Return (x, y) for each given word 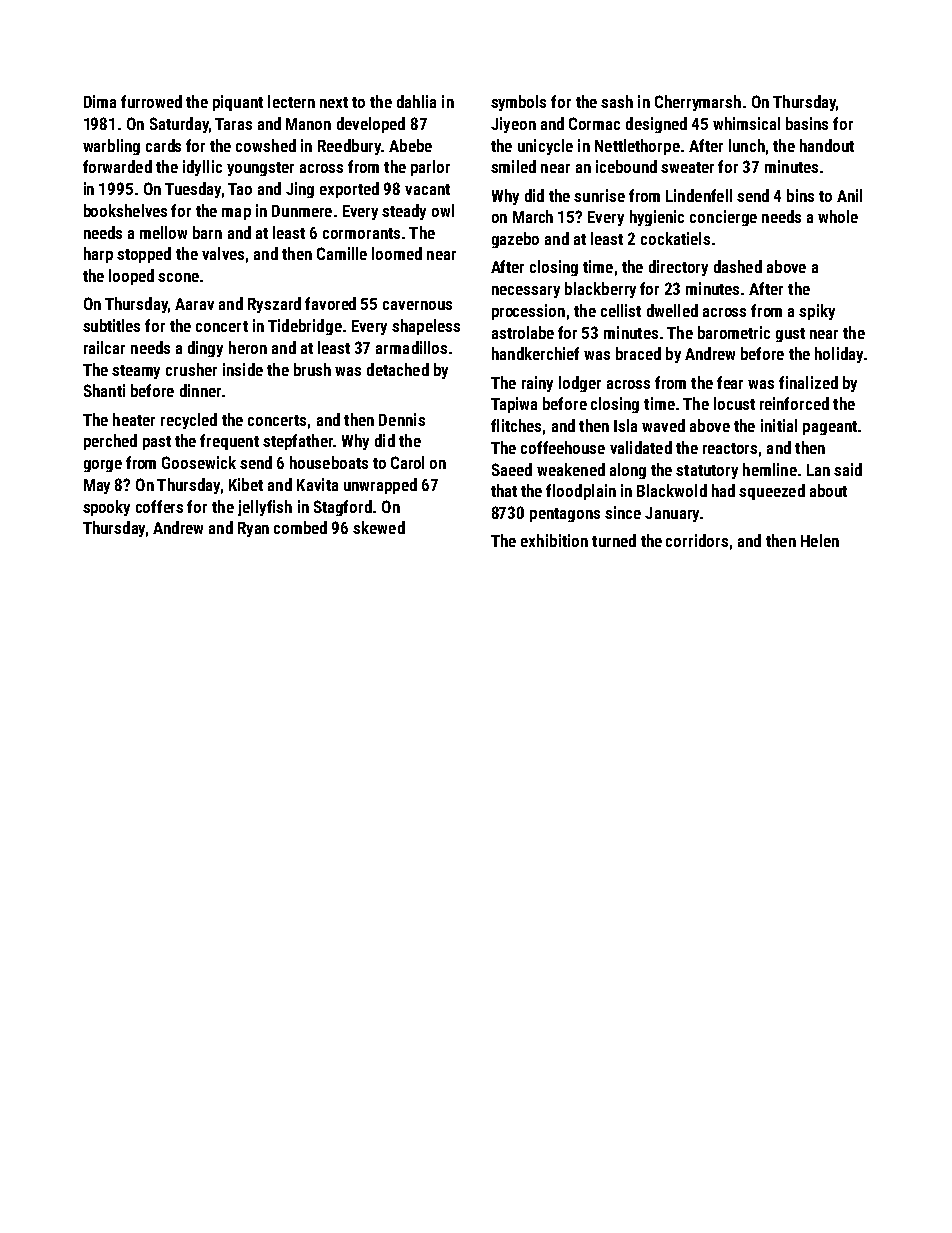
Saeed (512, 469)
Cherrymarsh (698, 103)
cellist (621, 310)
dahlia (416, 101)
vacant (427, 189)
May (97, 486)
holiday (839, 355)
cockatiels (675, 238)
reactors (730, 448)
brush (312, 369)
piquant (238, 103)
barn (207, 232)
